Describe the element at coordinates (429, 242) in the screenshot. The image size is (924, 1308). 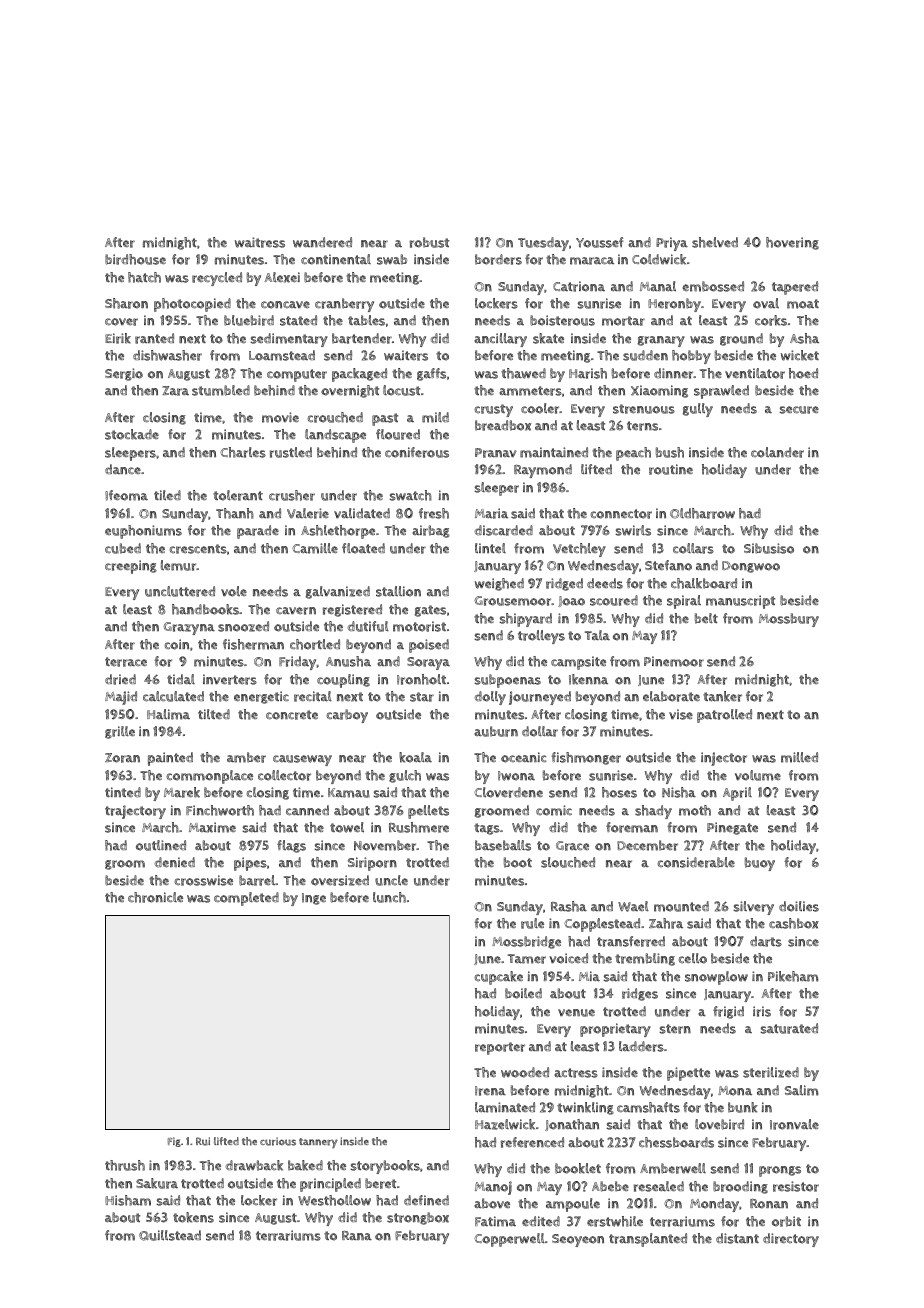
I see `robust` at that location.
